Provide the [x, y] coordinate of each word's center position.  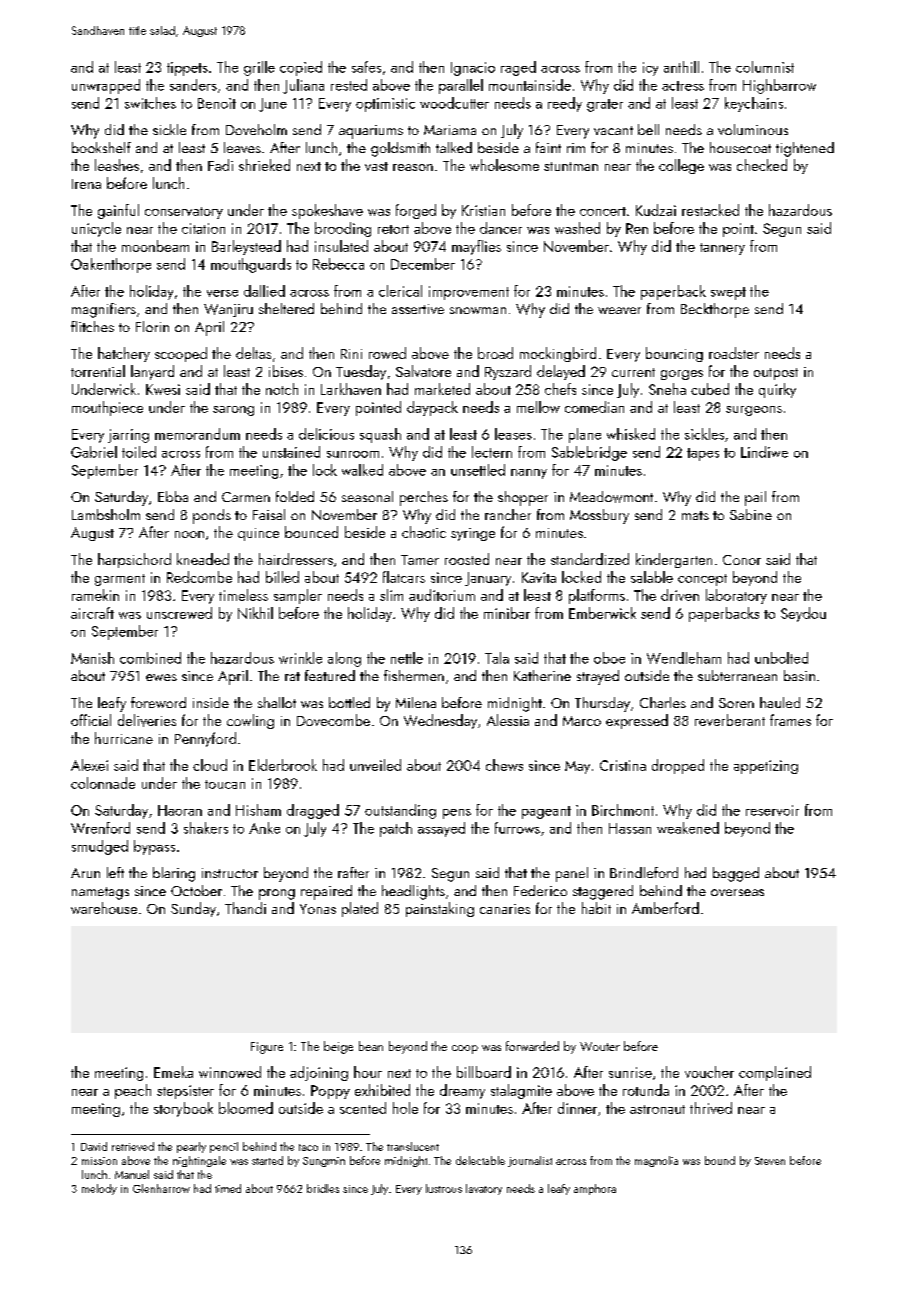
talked [454, 147]
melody [99, 1189]
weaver [619, 310]
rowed [387, 353]
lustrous [444, 1188]
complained [775, 1073]
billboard [484, 1072]
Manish [92, 658]
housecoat [740, 147]
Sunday [193, 909]
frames [790, 720]
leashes [117, 165]
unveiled [375, 765]
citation [203, 228]
